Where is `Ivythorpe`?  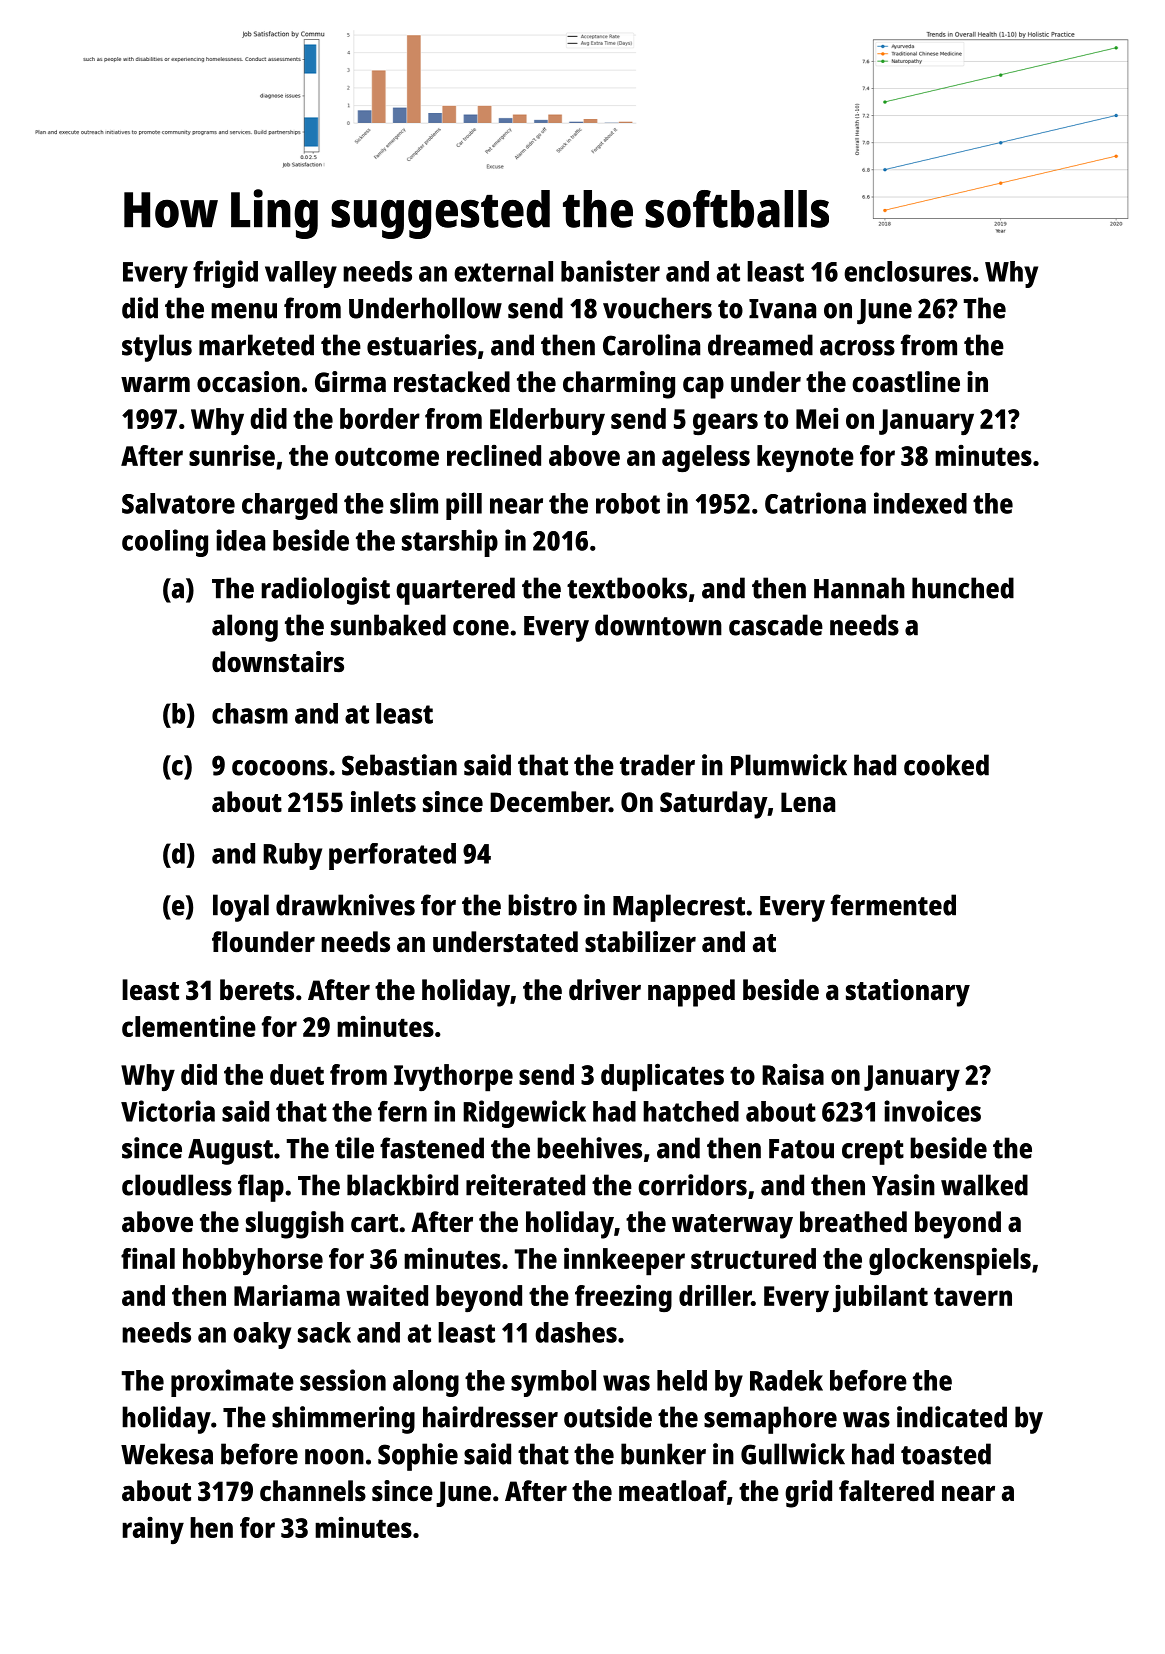 Ivythorpe is located at coordinates (453, 1078).
